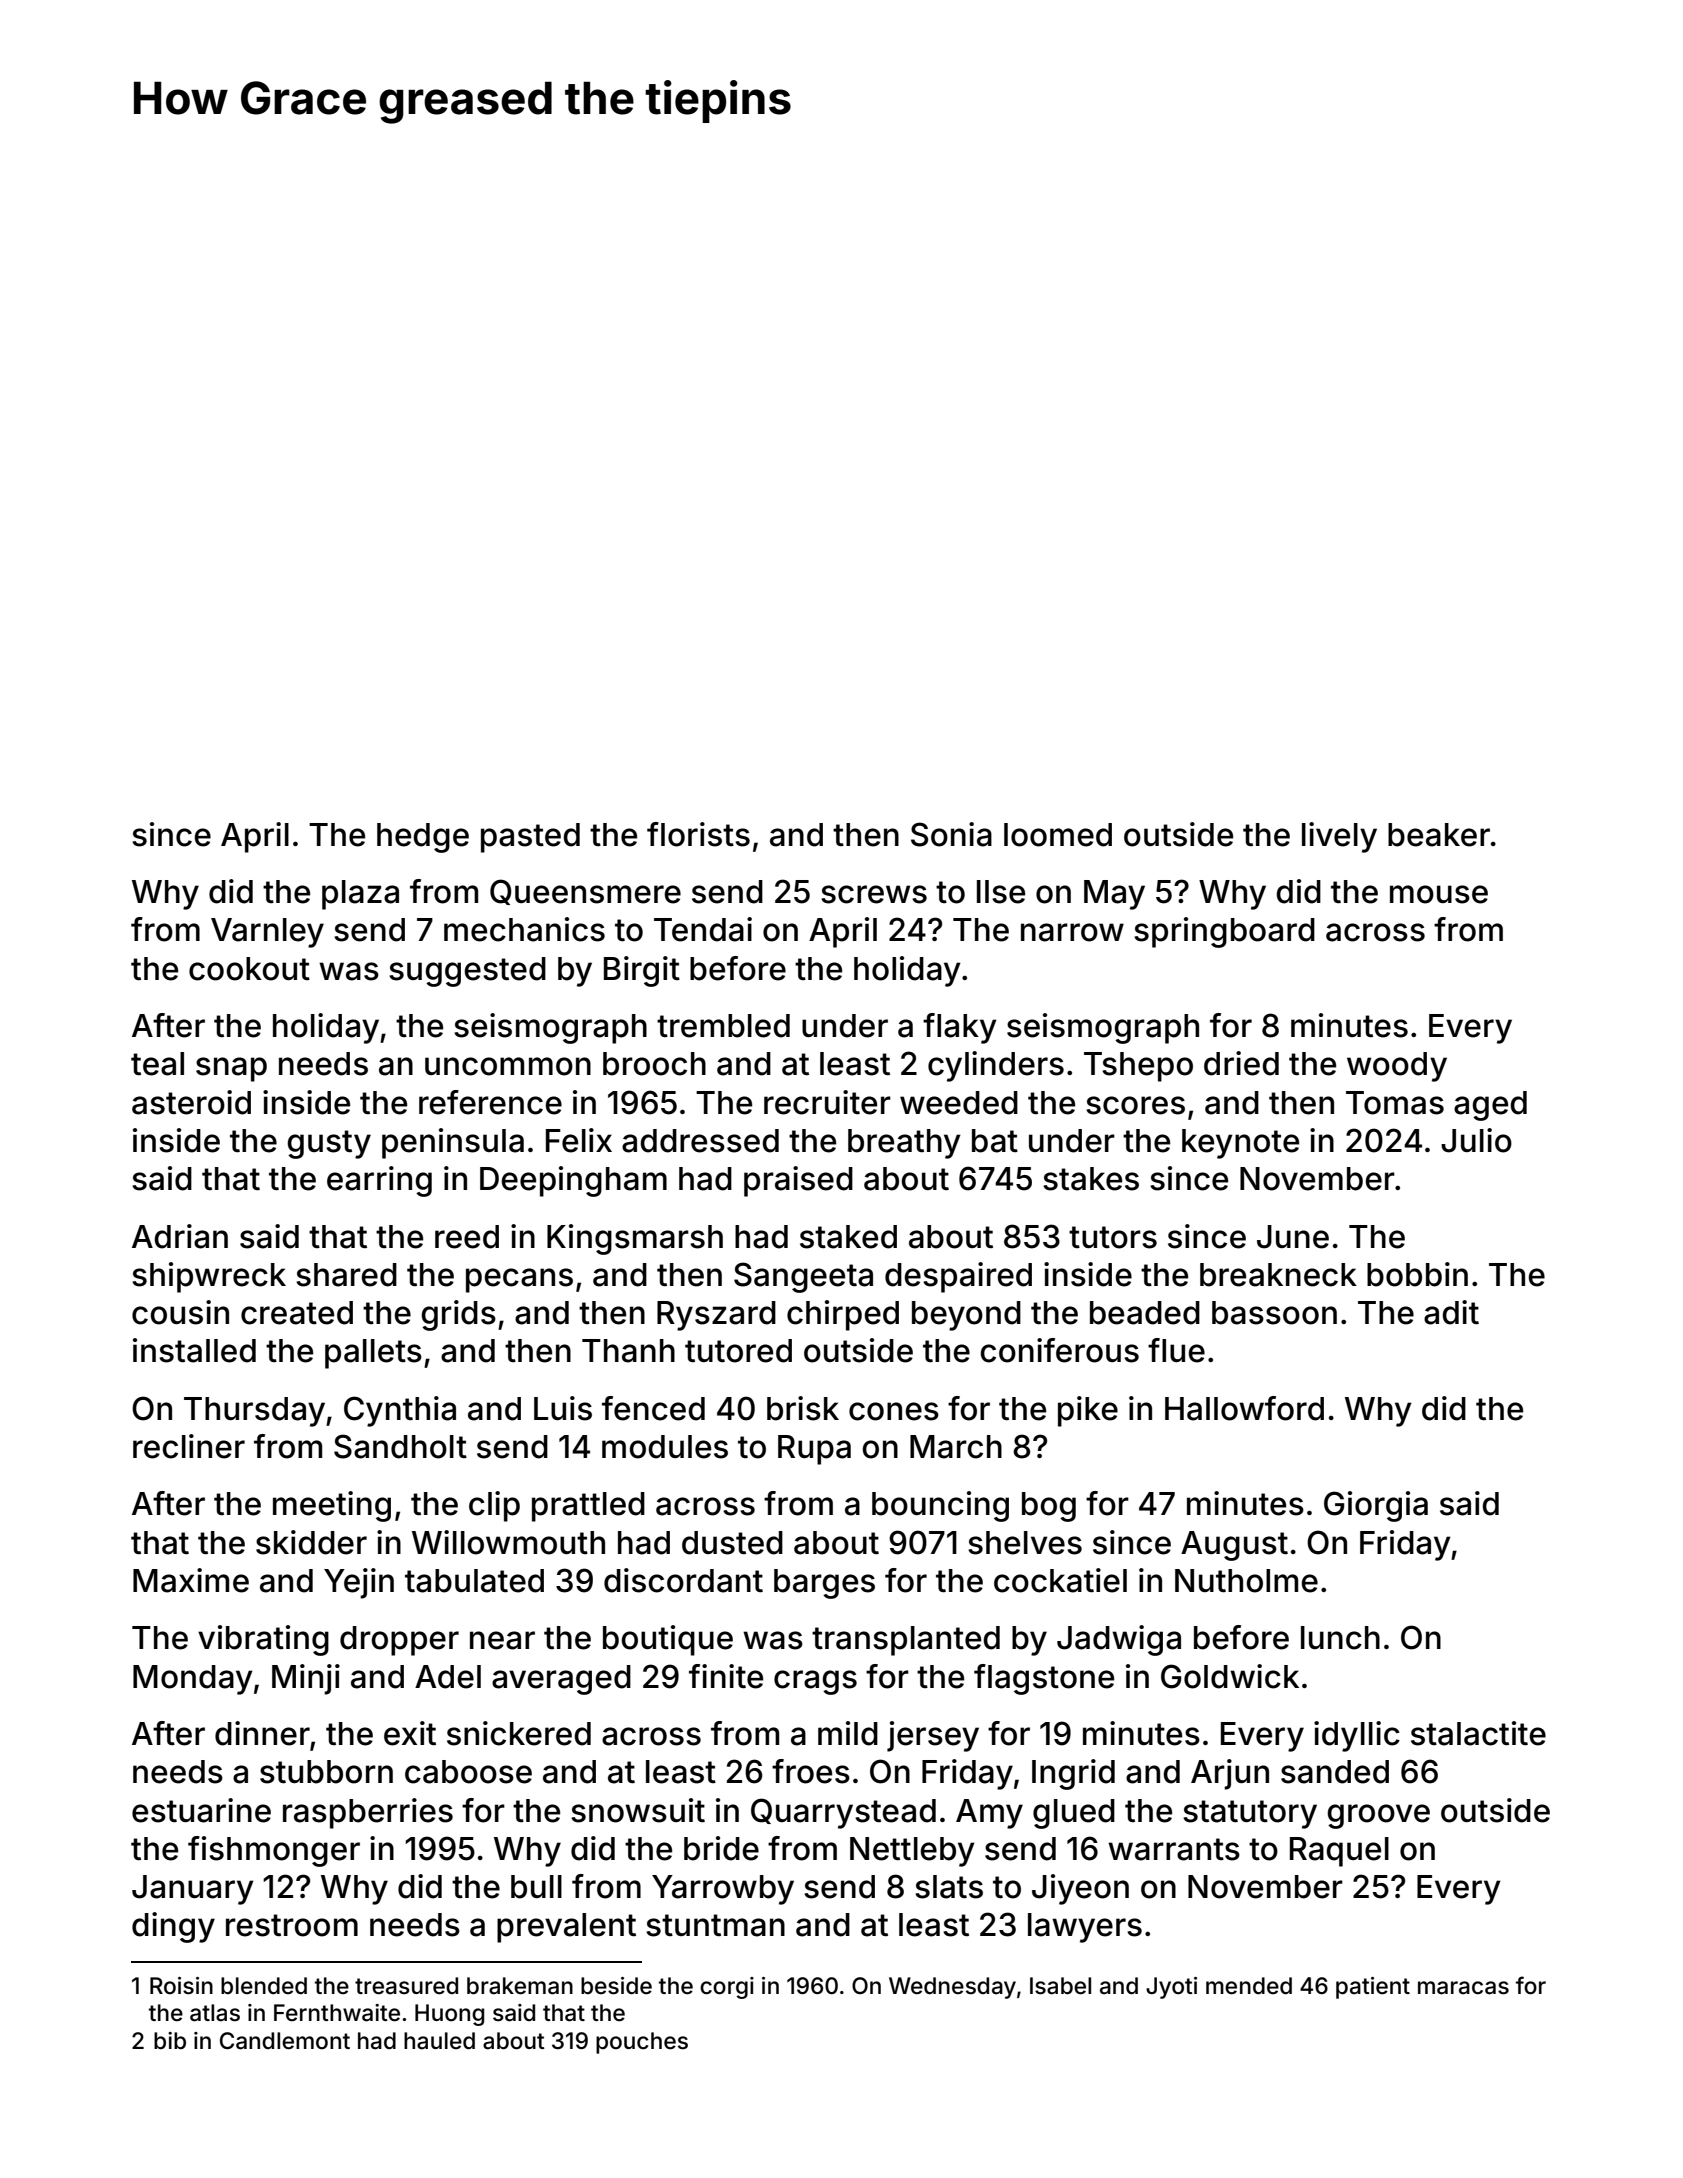 The height and width of the page is (2178, 1683). Describe the element at coordinates (191, 1102) in the page. I see `asteroid` at that location.
